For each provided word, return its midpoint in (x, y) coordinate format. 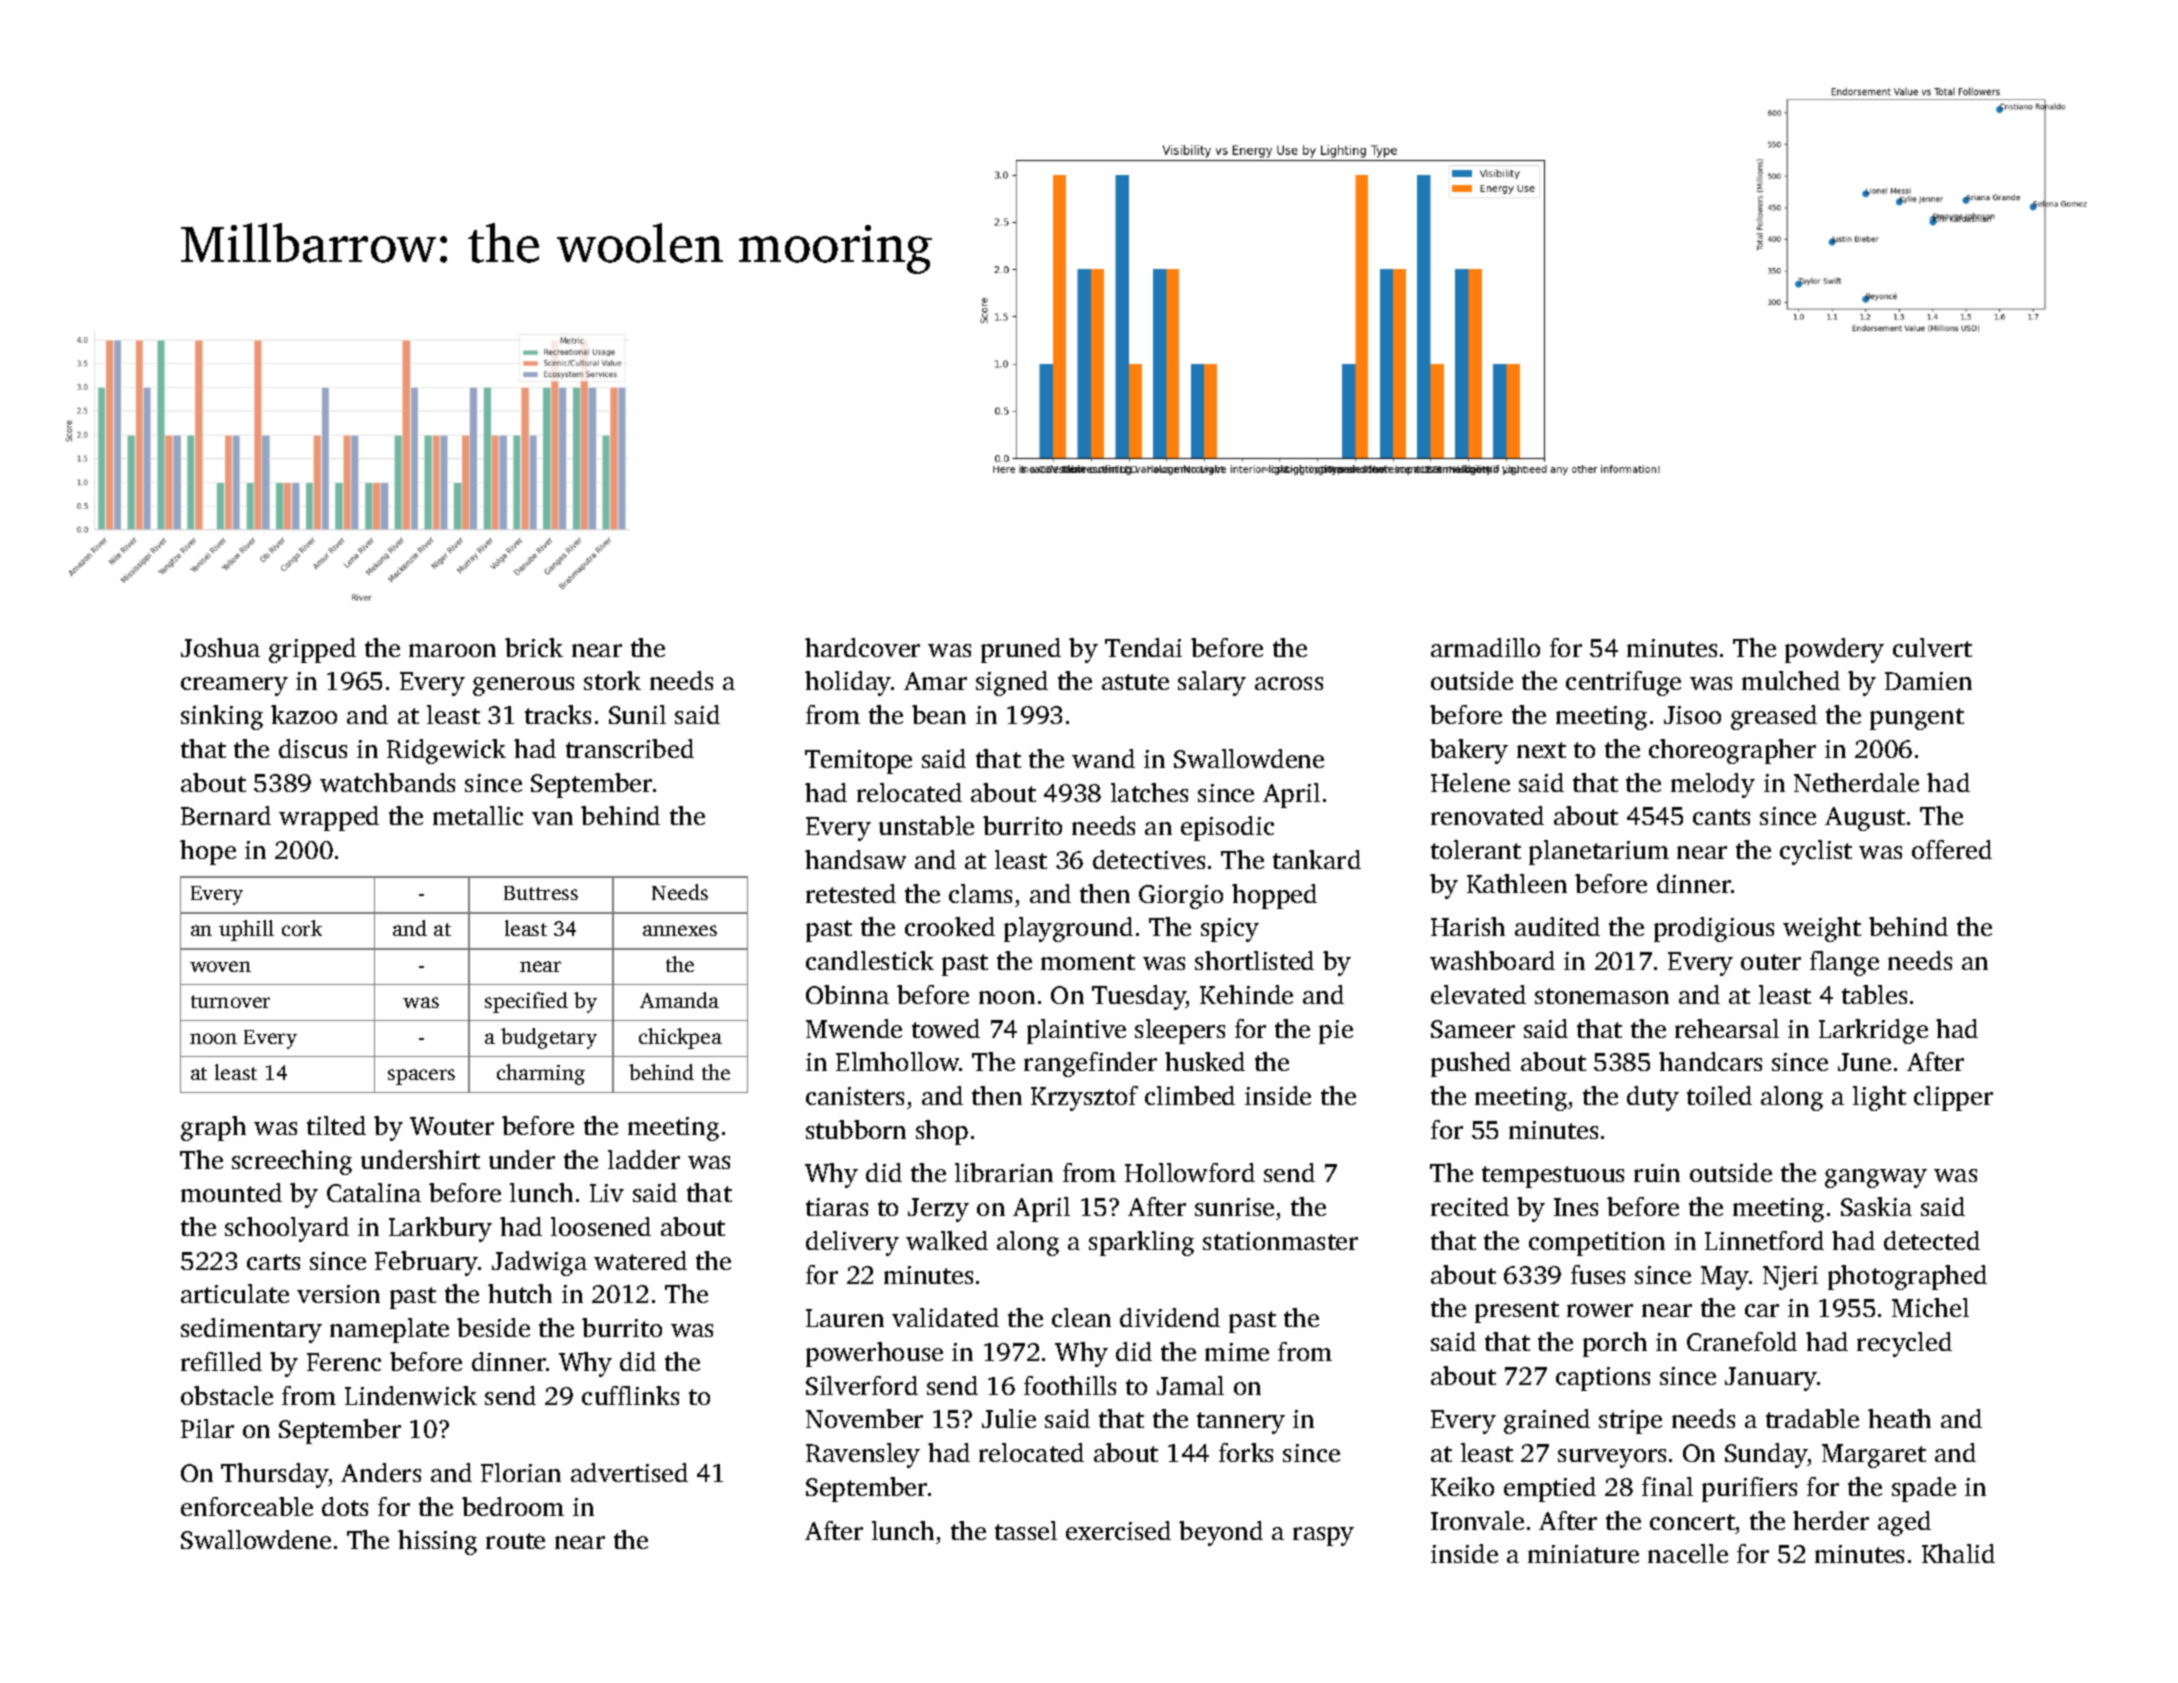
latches (1149, 792)
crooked (950, 926)
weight (1822, 929)
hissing (437, 1542)
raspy (1323, 1536)
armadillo (1485, 647)
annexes (680, 930)
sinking (222, 717)
